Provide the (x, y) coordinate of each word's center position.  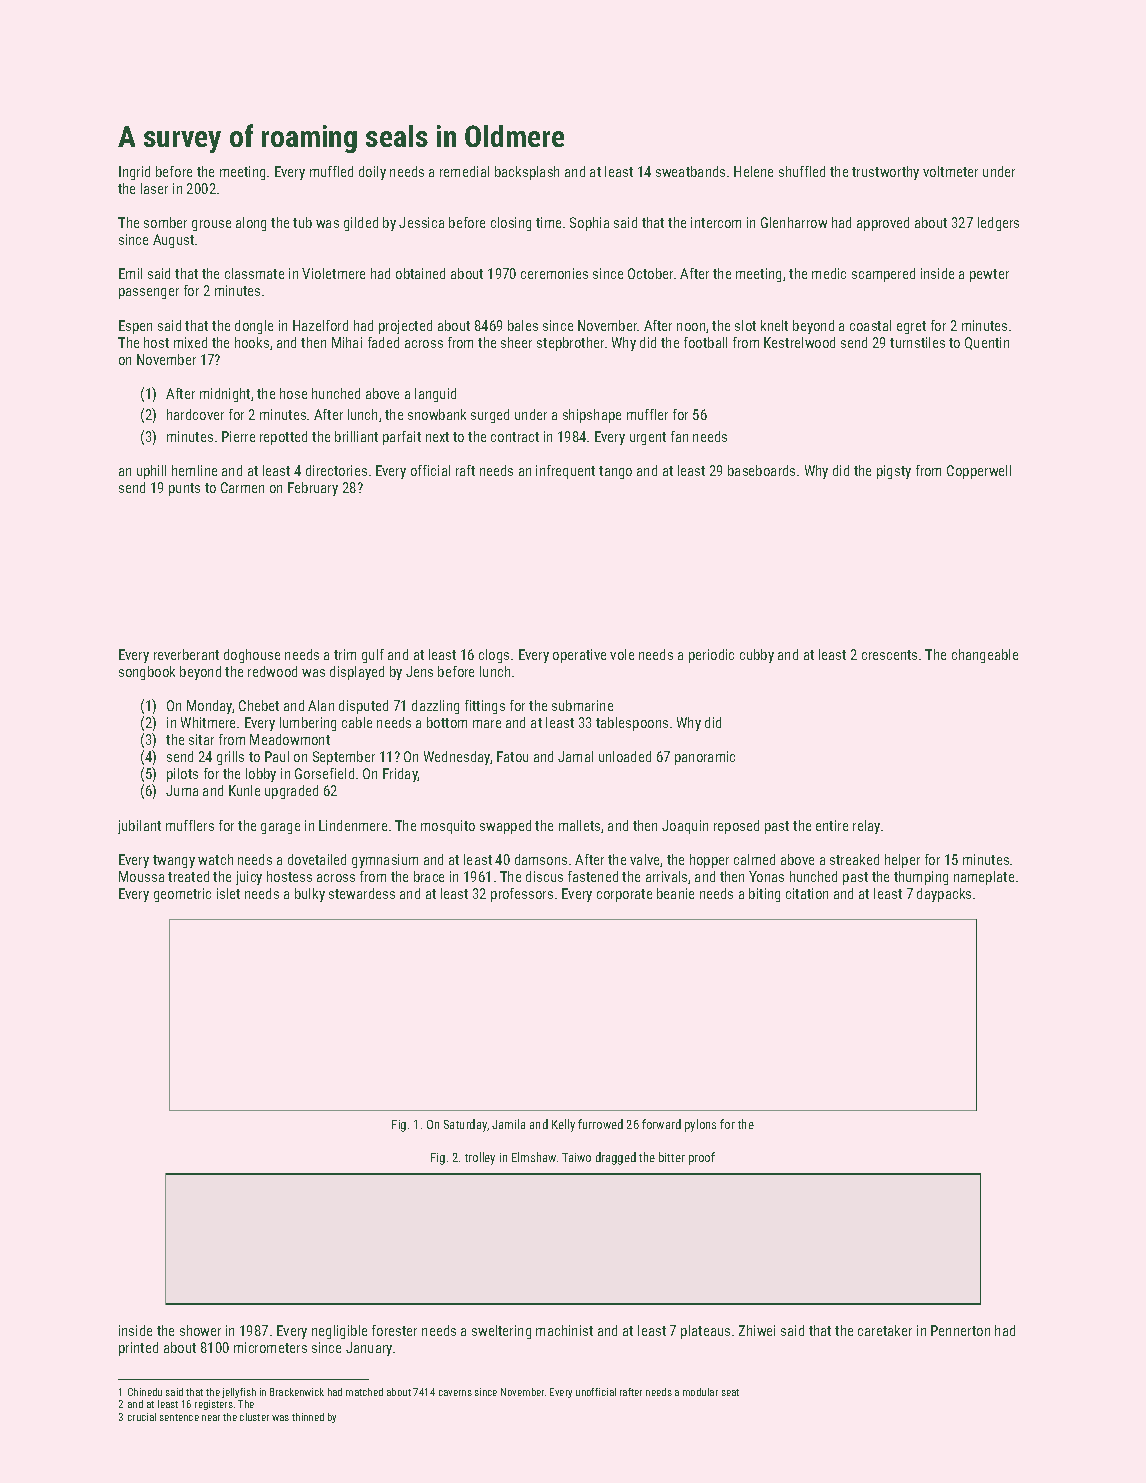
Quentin (987, 343)
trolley (480, 1158)
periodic (711, 656)
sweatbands (690, 171)
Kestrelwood (799, 342)
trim (345, 654)
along (251, 224)
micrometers (270, 1347)
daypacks (944, 895)
